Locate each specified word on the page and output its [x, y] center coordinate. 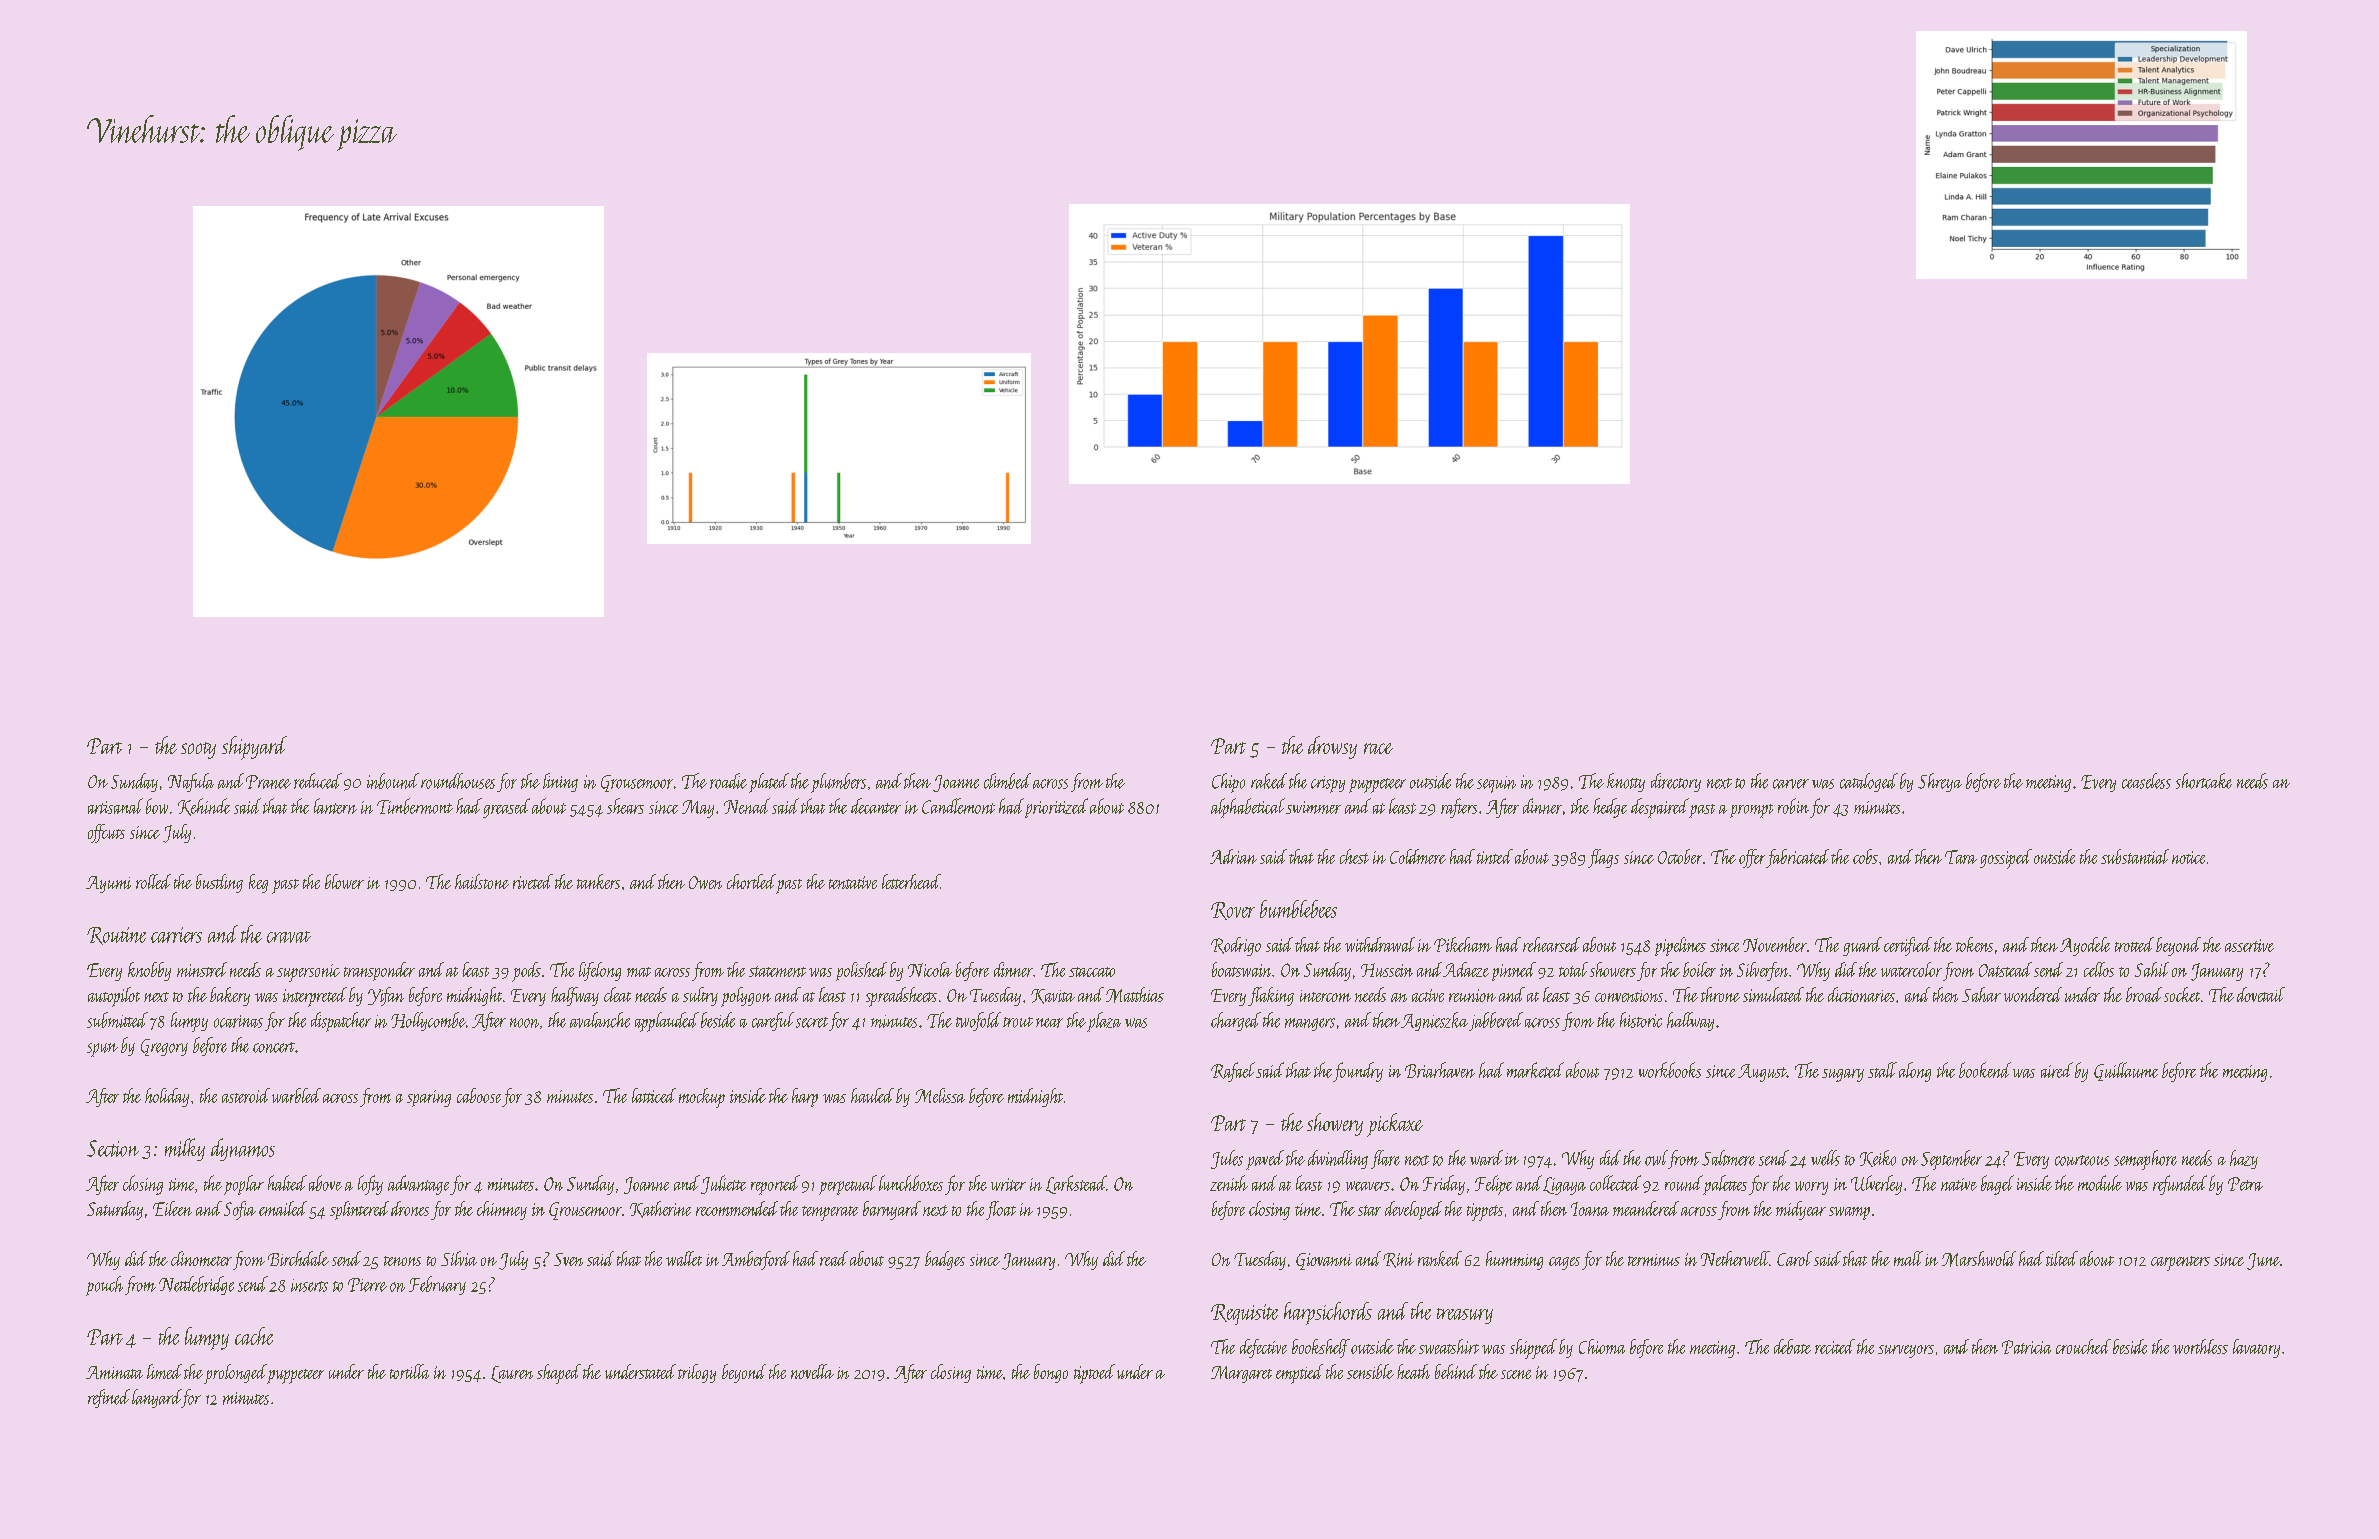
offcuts [106, 833]
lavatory [2256, 1348]
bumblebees [1298, 909]
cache [254, 1336]
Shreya [1940, 782]
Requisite [1244, 1314]
